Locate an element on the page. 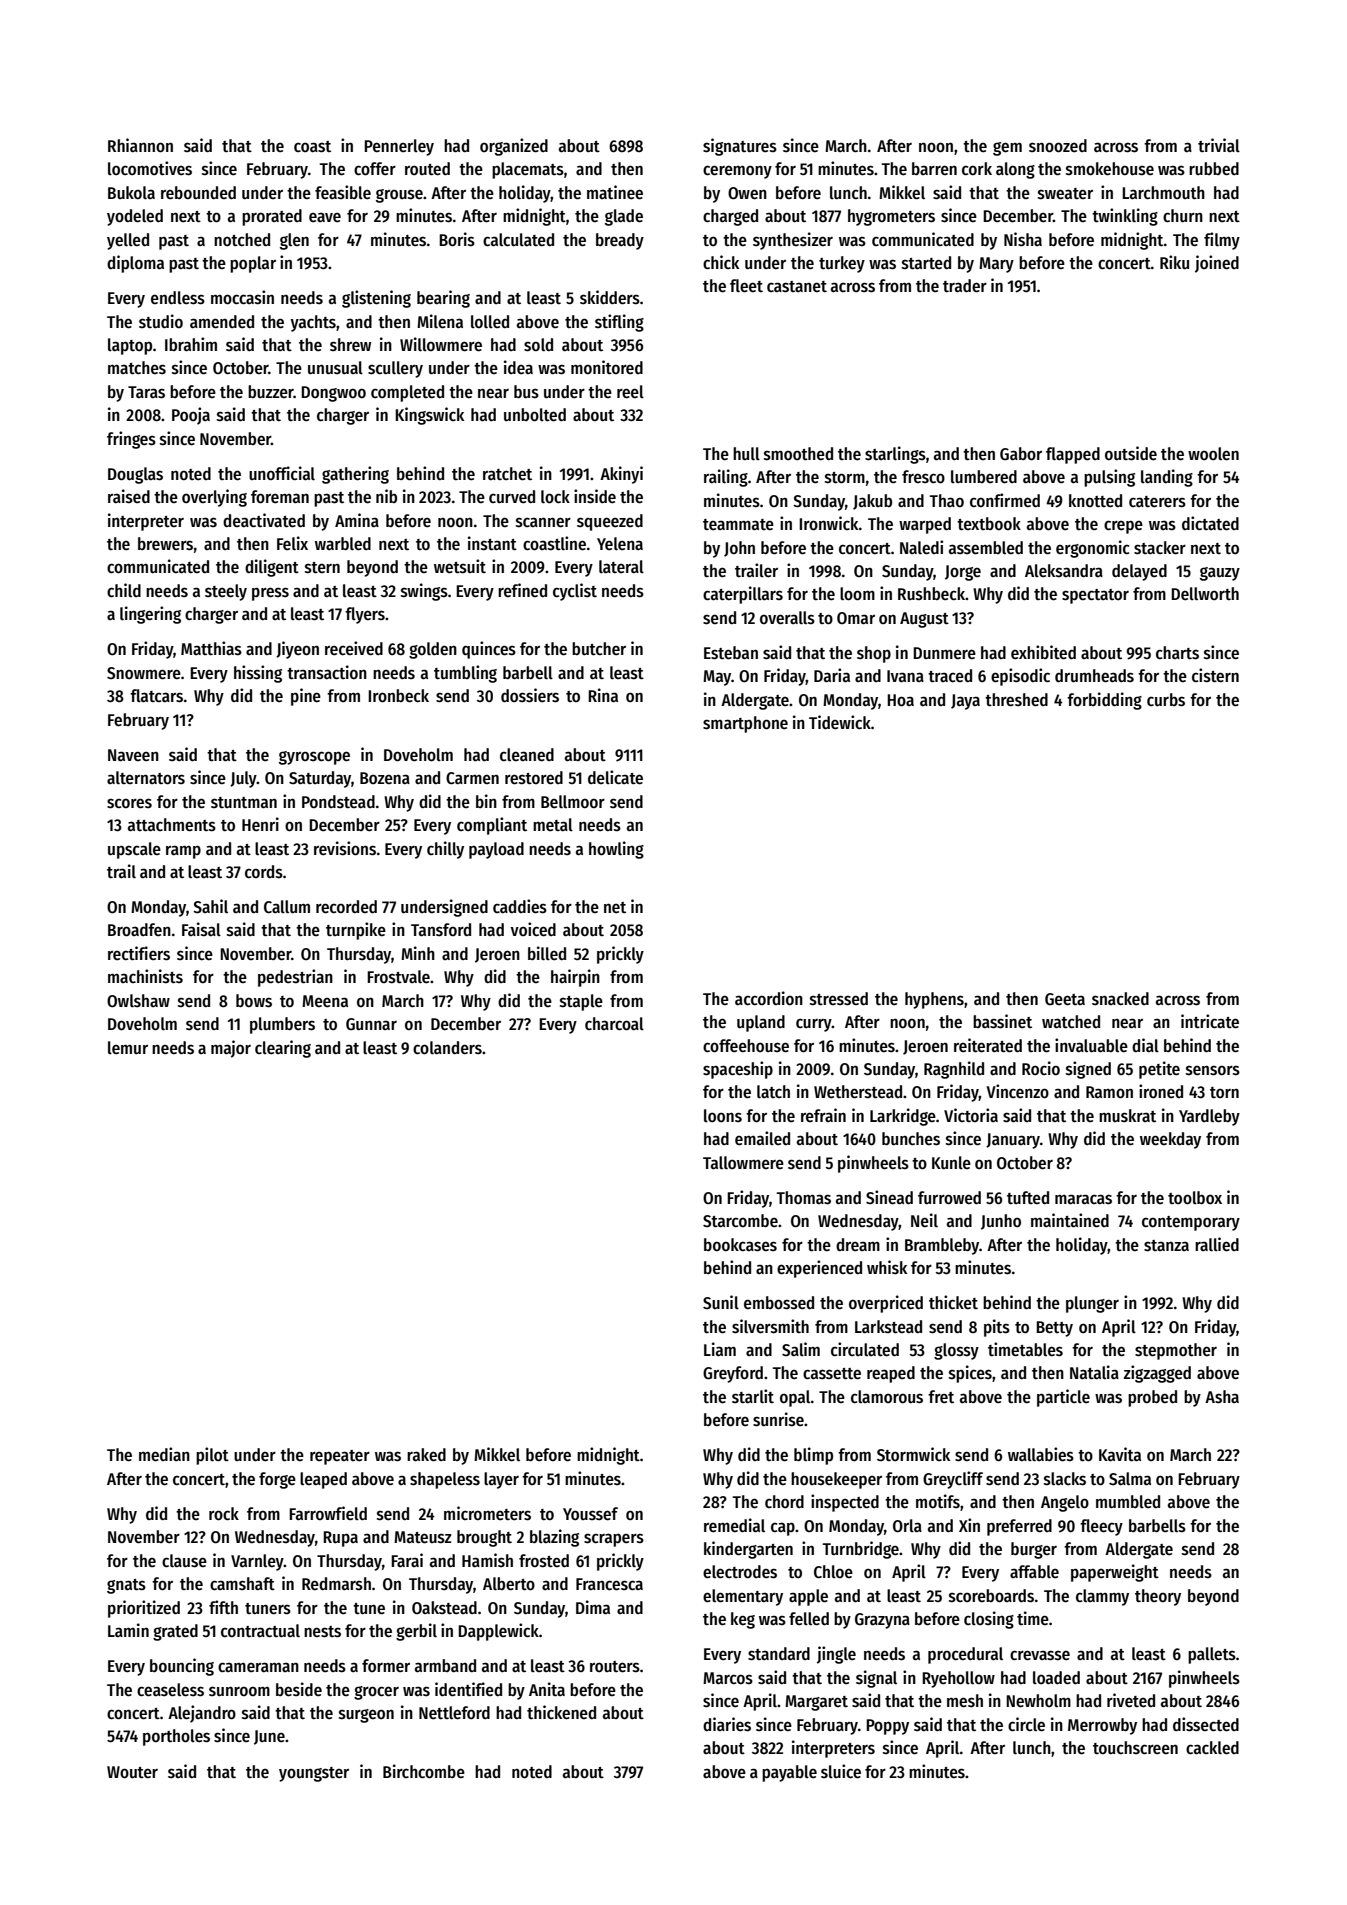 Image resolution: width=1347 pixels, height=1905 pixels. voiced is located at coordinates (533, 929).
